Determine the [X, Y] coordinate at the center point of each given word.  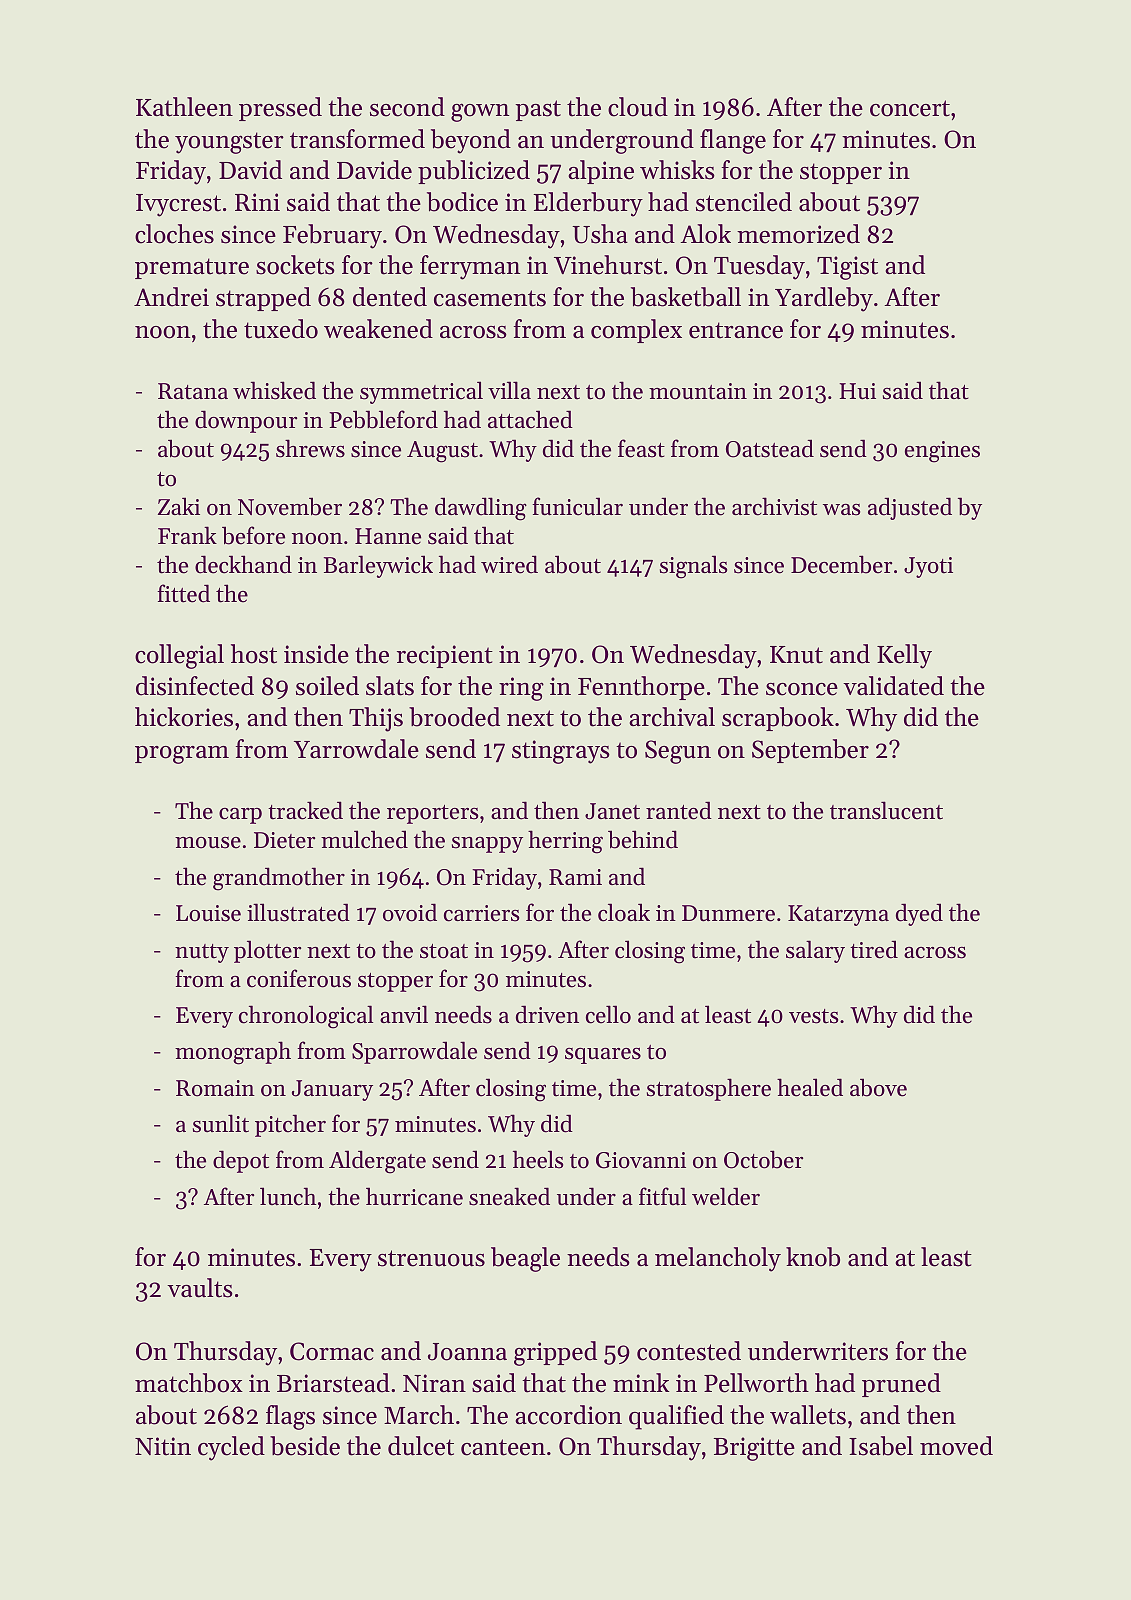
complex [636, 331]
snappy [487, 845]
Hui [857, 391]
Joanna [467, 1352]
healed [810, 1087]
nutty [202, 953]
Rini [257, 202]
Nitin [163, 1446]
